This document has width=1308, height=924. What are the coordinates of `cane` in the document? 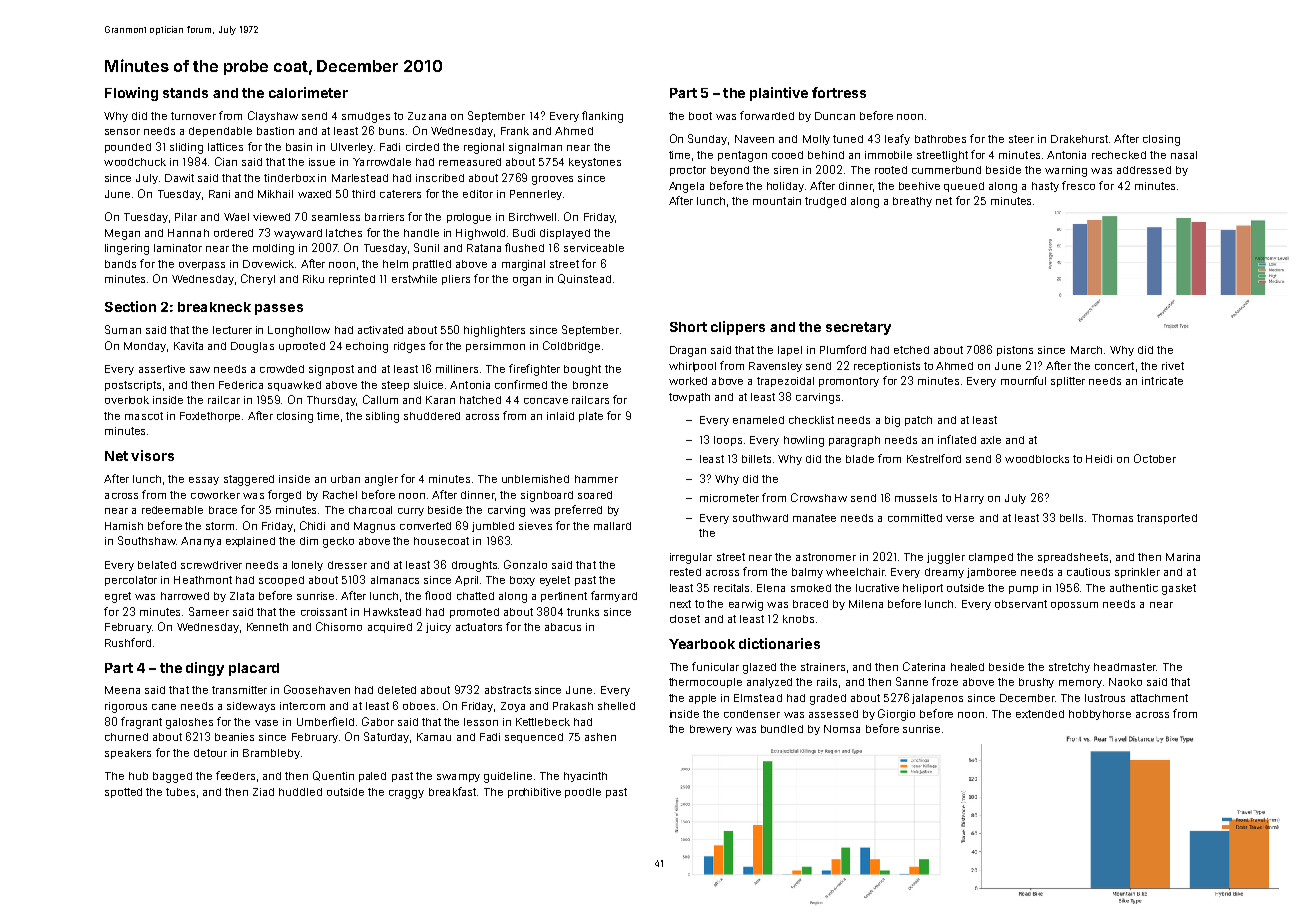 It's located at (164, 707).
